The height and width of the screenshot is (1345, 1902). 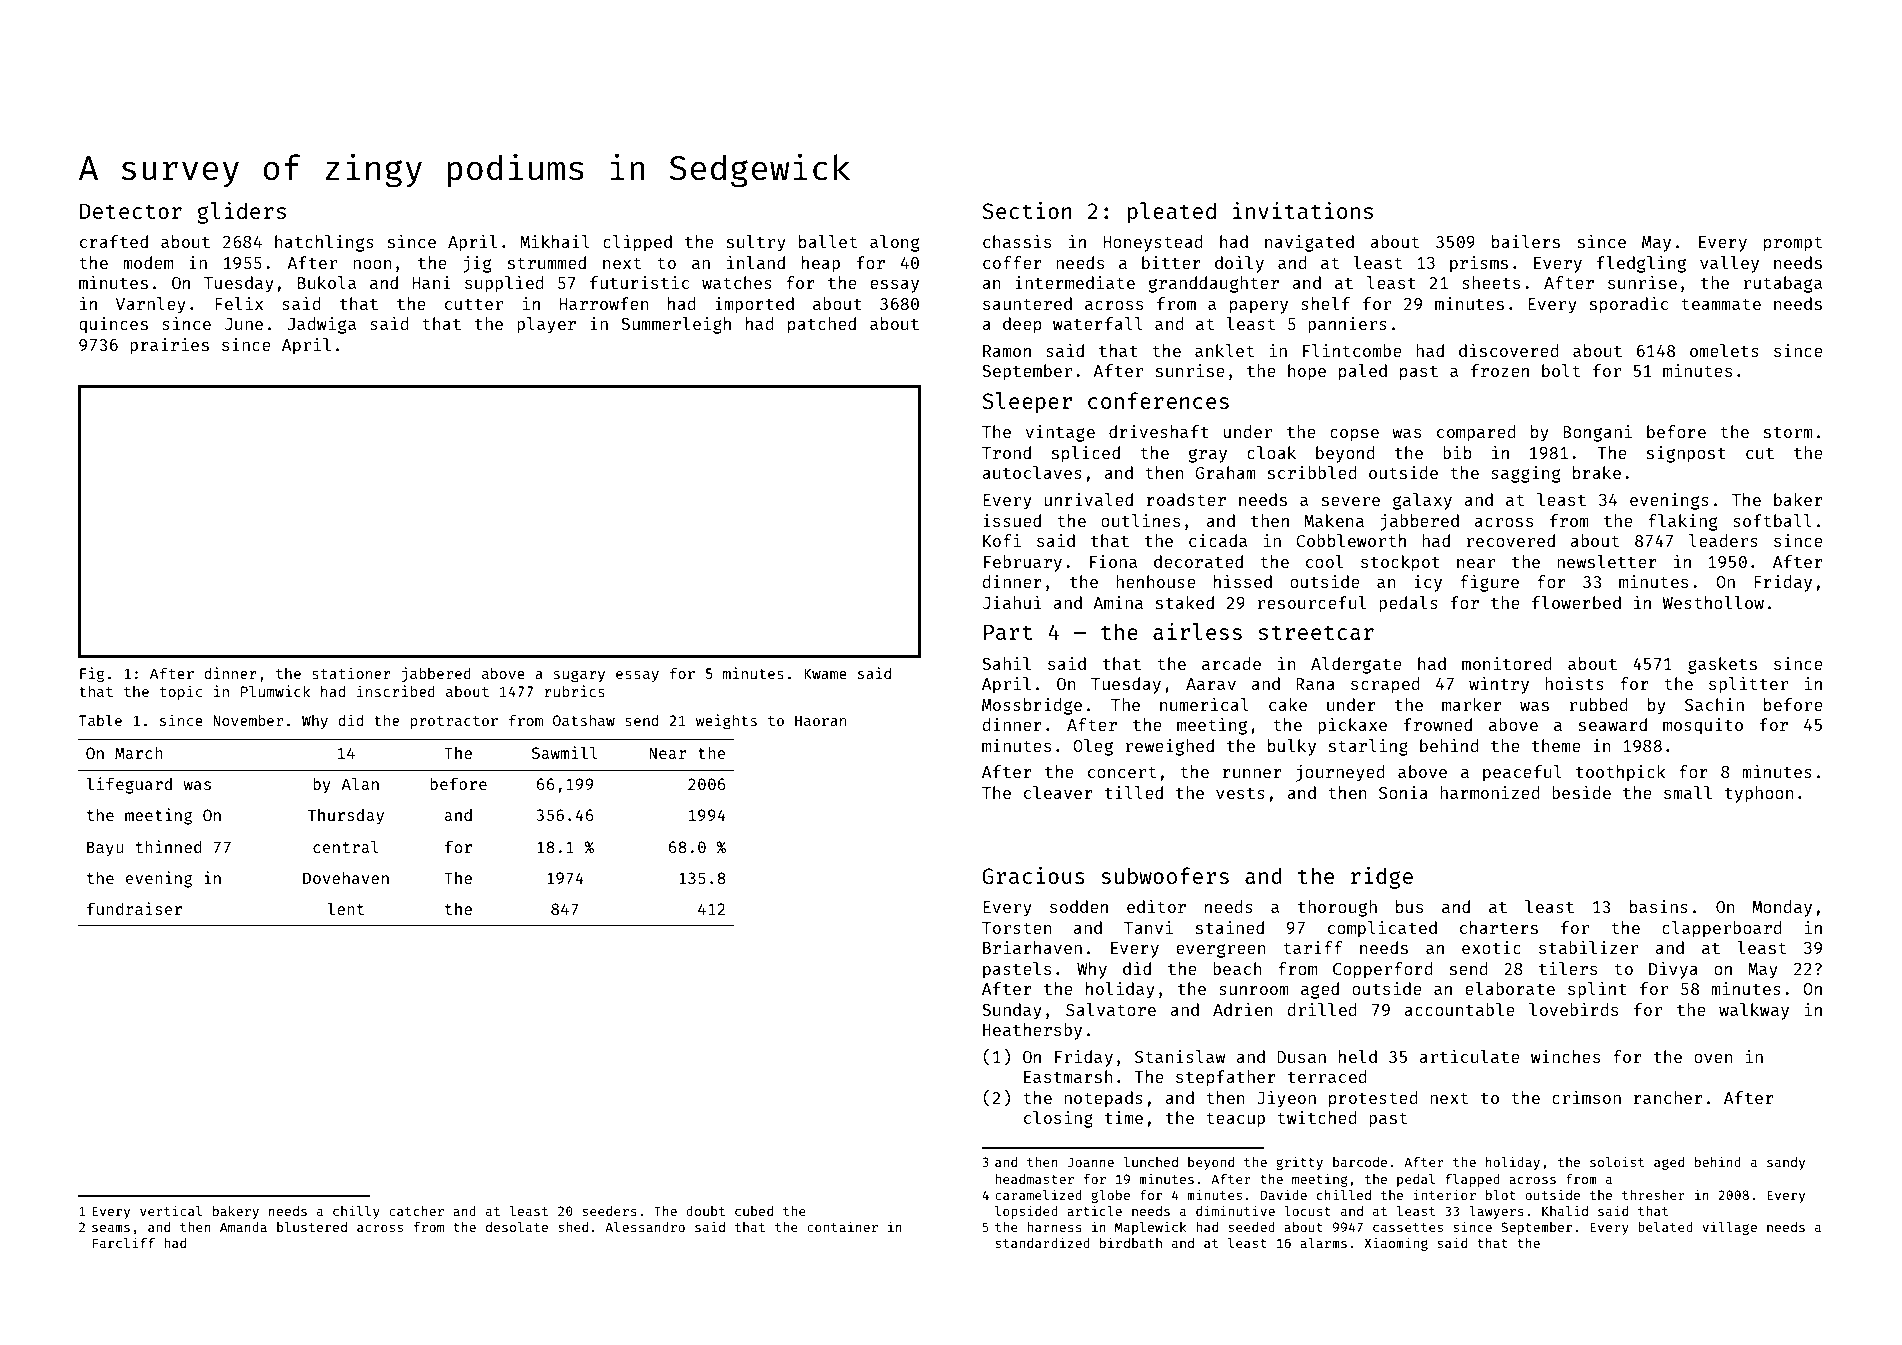 I want to click on player, so click(x=546, y=325).
